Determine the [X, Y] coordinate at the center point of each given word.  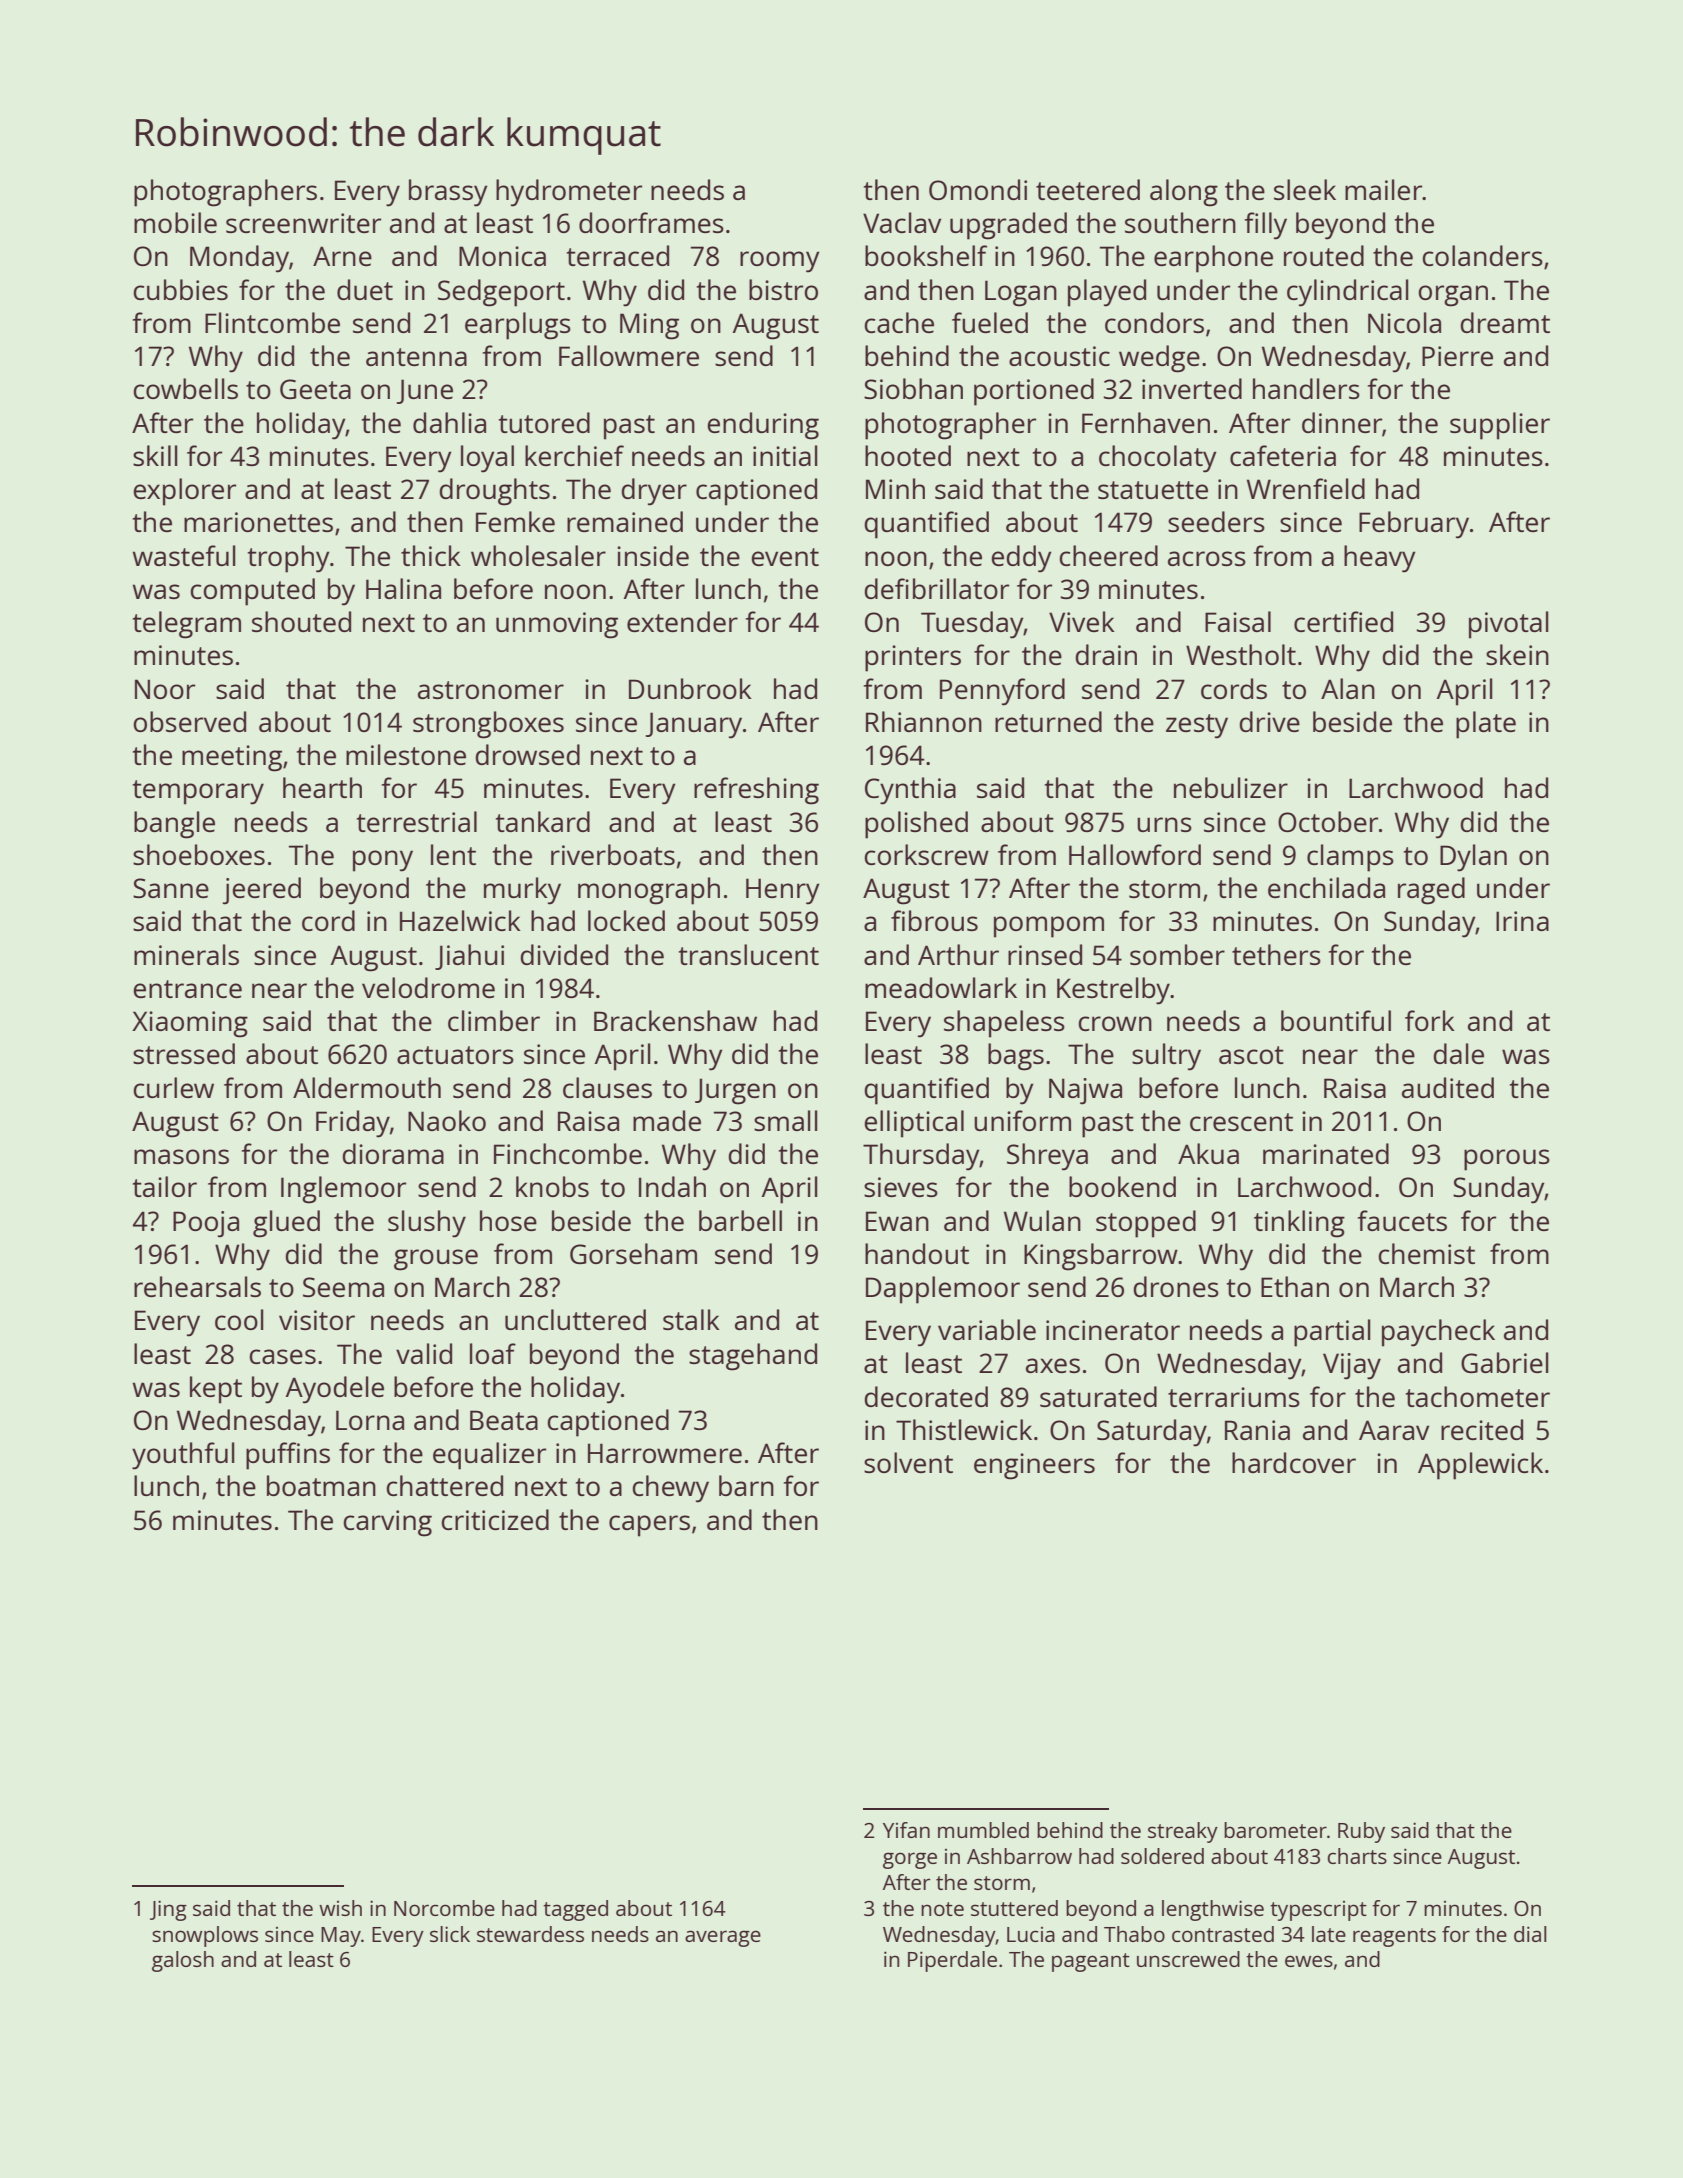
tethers [1276, 954]
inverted [1192, 388]
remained [625, 521]
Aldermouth [367, 1087]
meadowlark [941, 987]
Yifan [906, 1830]
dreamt [1505, 322]
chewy [670, 1489]
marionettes [258, 522]
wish [340, 1908]
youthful [183, 1456]
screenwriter [303, 223]
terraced [618, 255]
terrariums [1234, 1397]
